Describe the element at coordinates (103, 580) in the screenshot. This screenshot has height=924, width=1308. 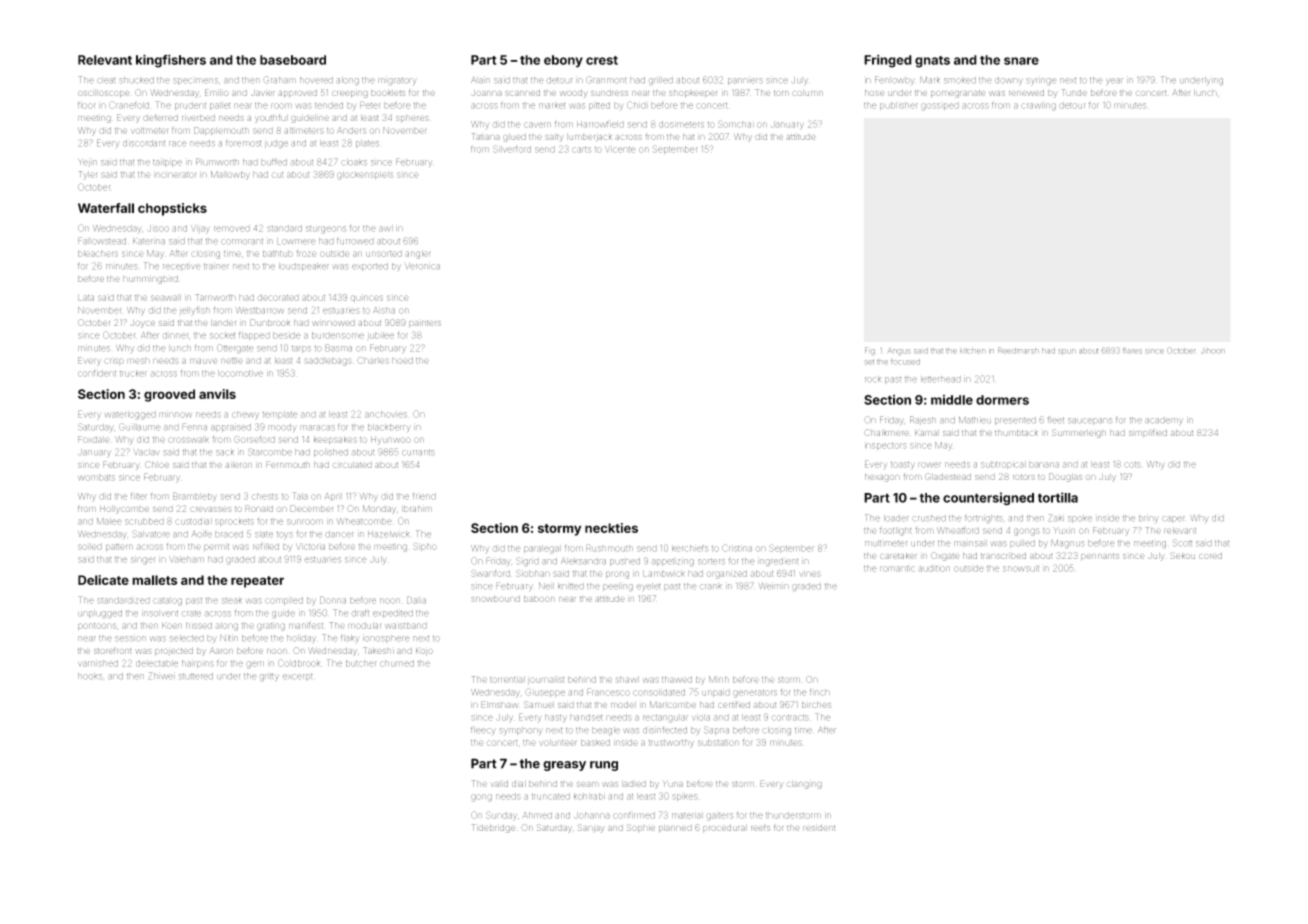
I see `Delicate` at that location.
